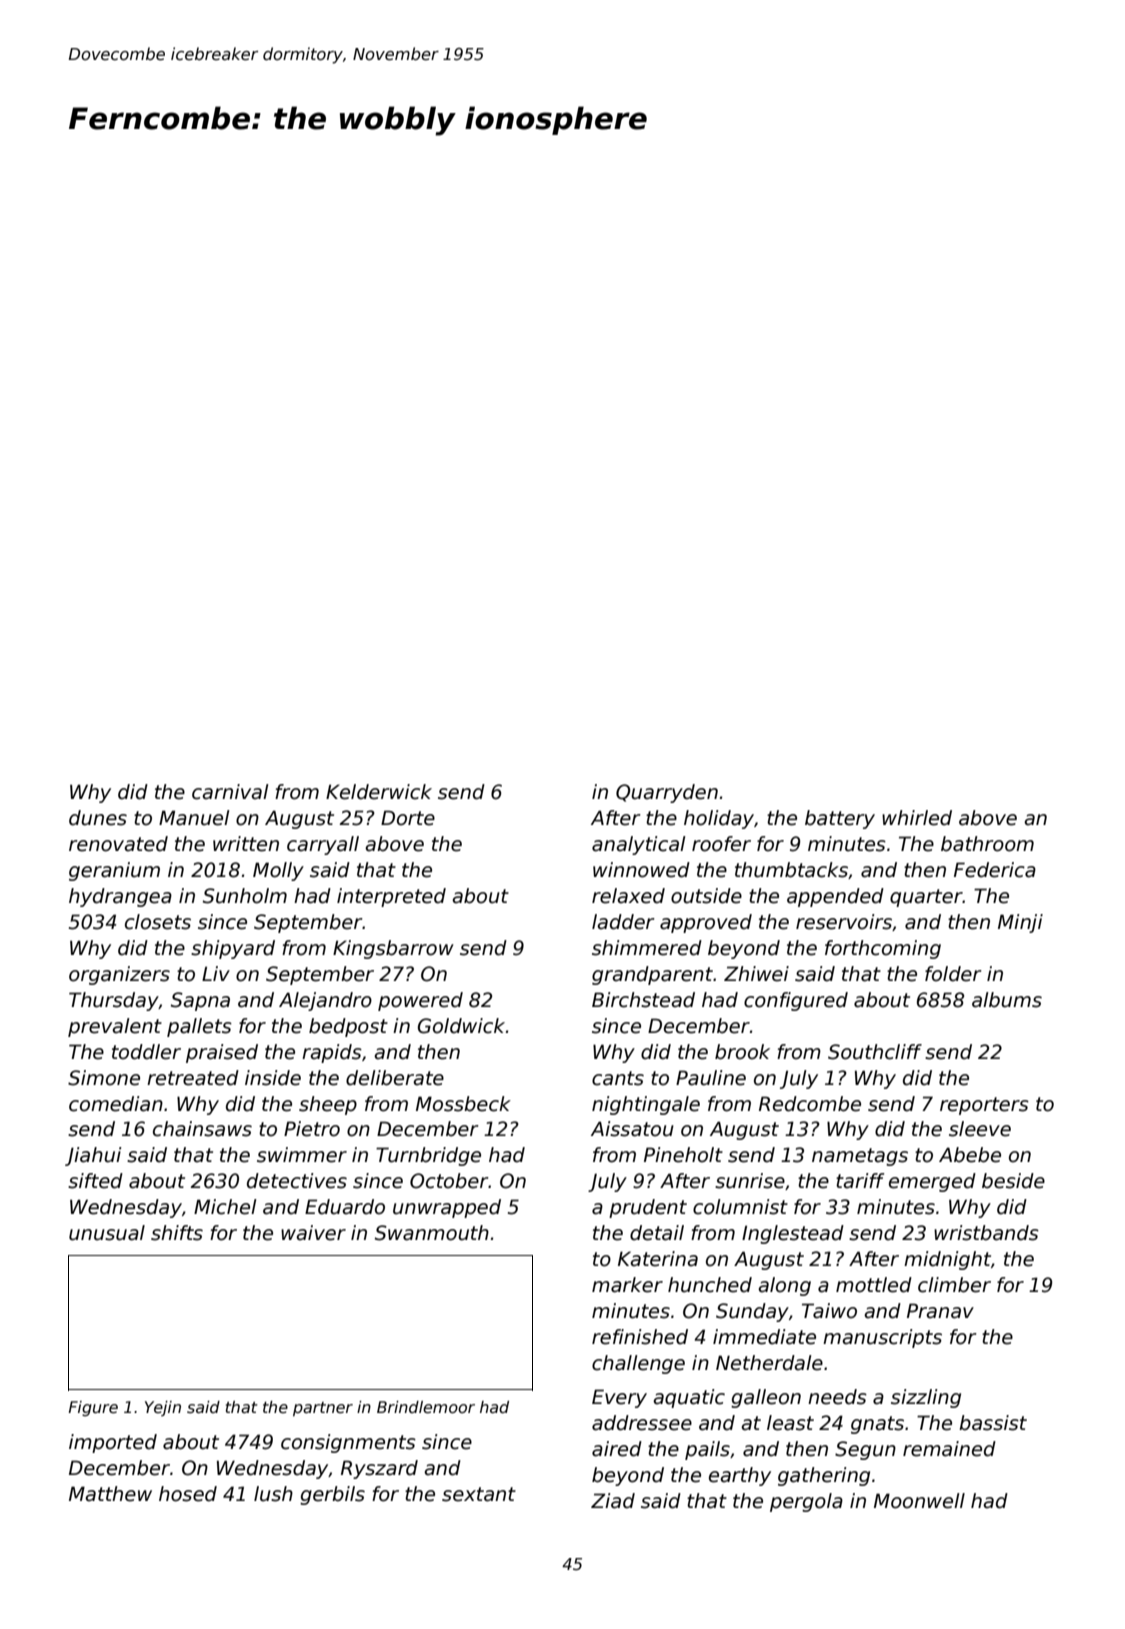  I want to click on cants, so click(618, 1078).
